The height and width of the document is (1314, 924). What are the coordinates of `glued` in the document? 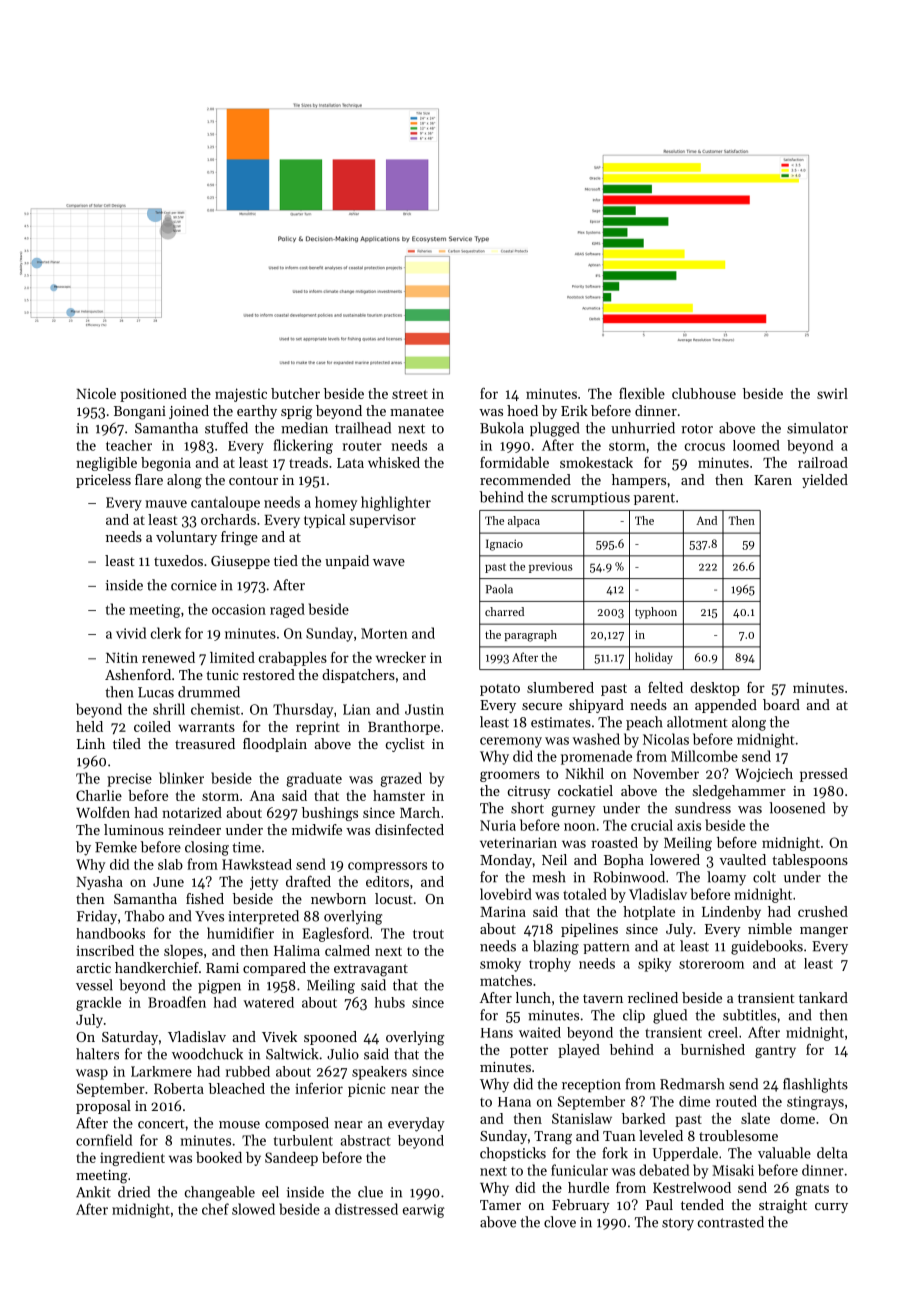 It's located at (670, 1016).
